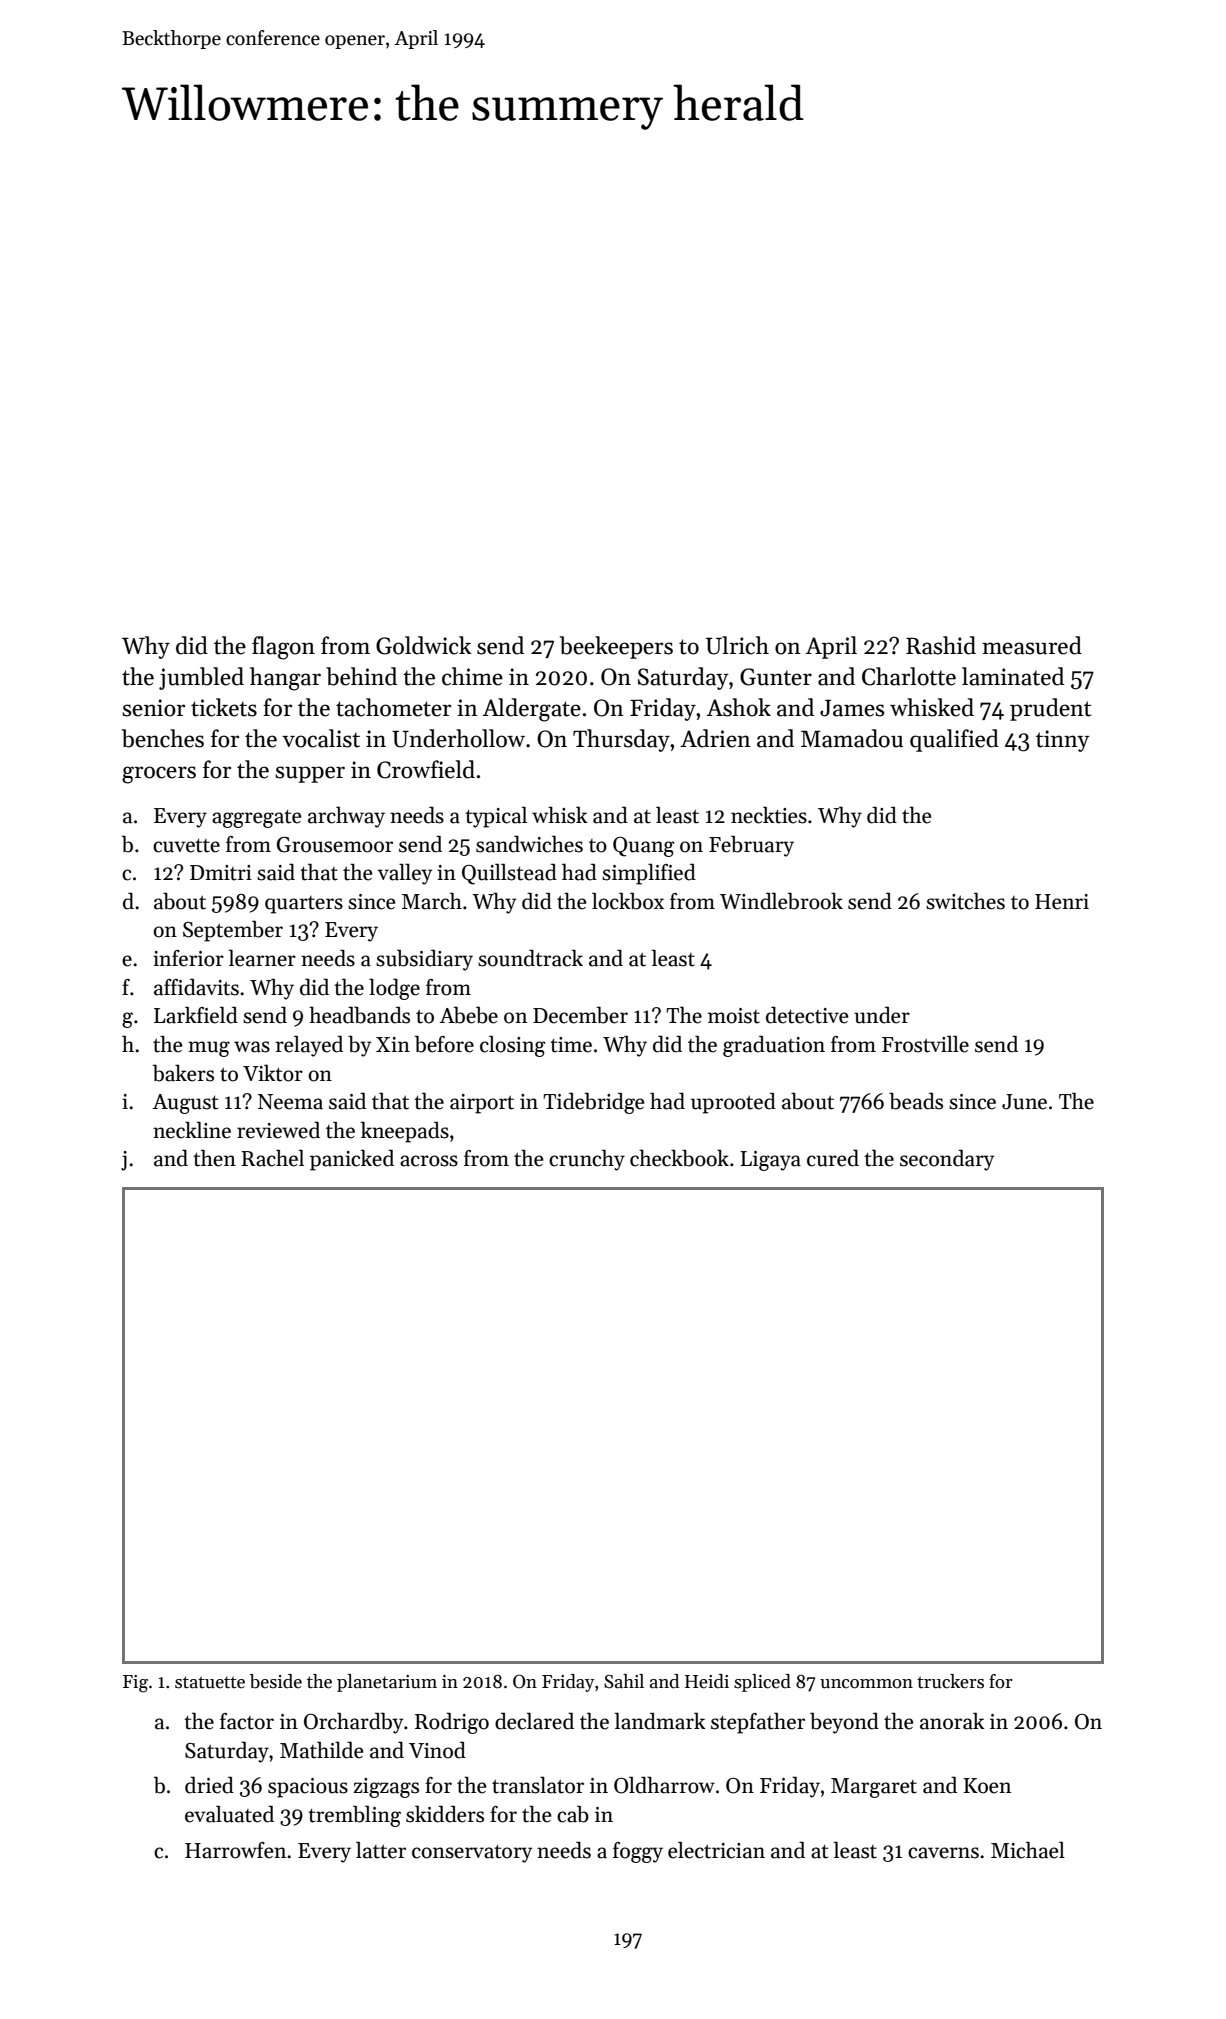 This screenshot has height=2019, width=1226. I want to click on Sahil, so click(624, 1681).
